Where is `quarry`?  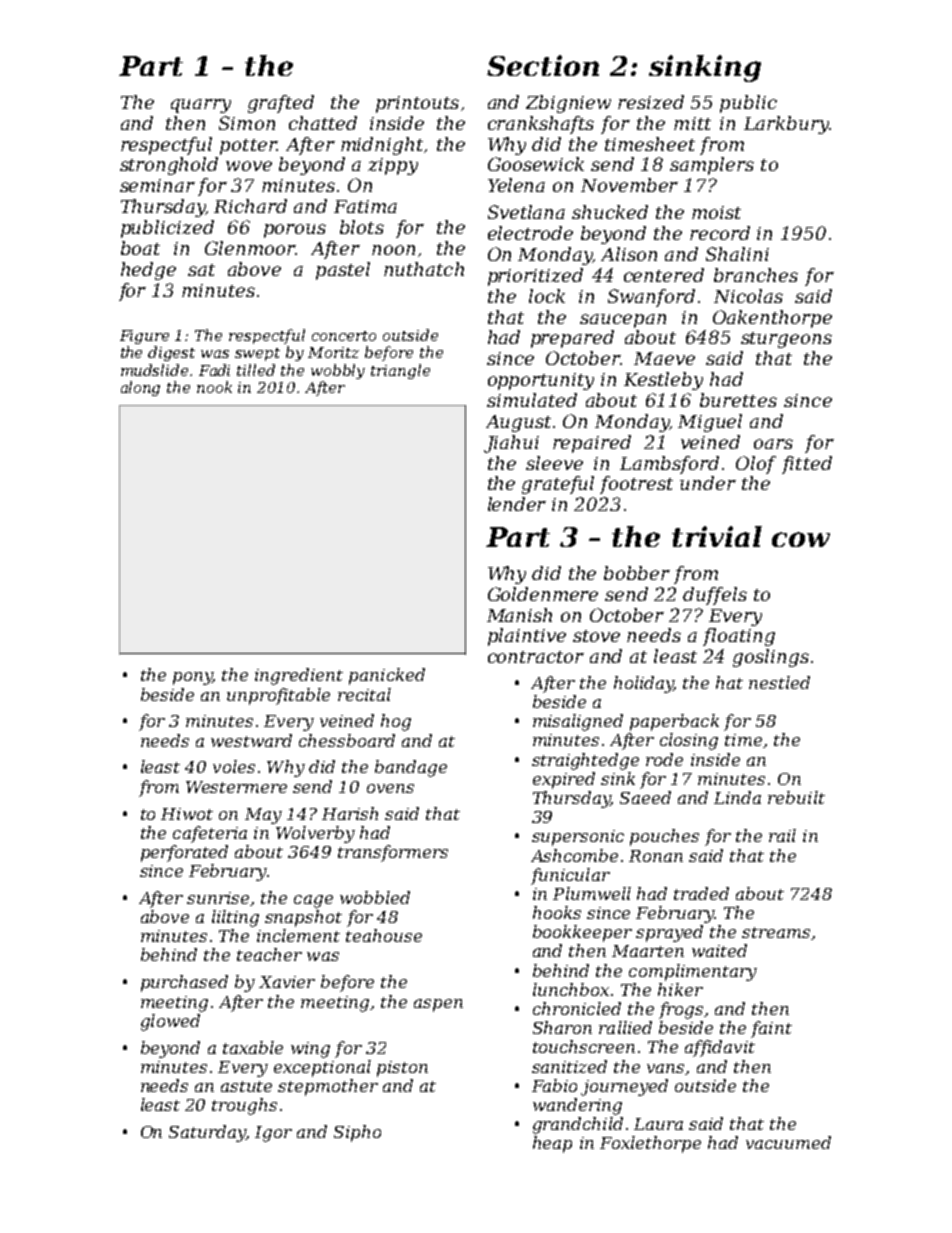
quarry is located at coordinates (201, 106).
